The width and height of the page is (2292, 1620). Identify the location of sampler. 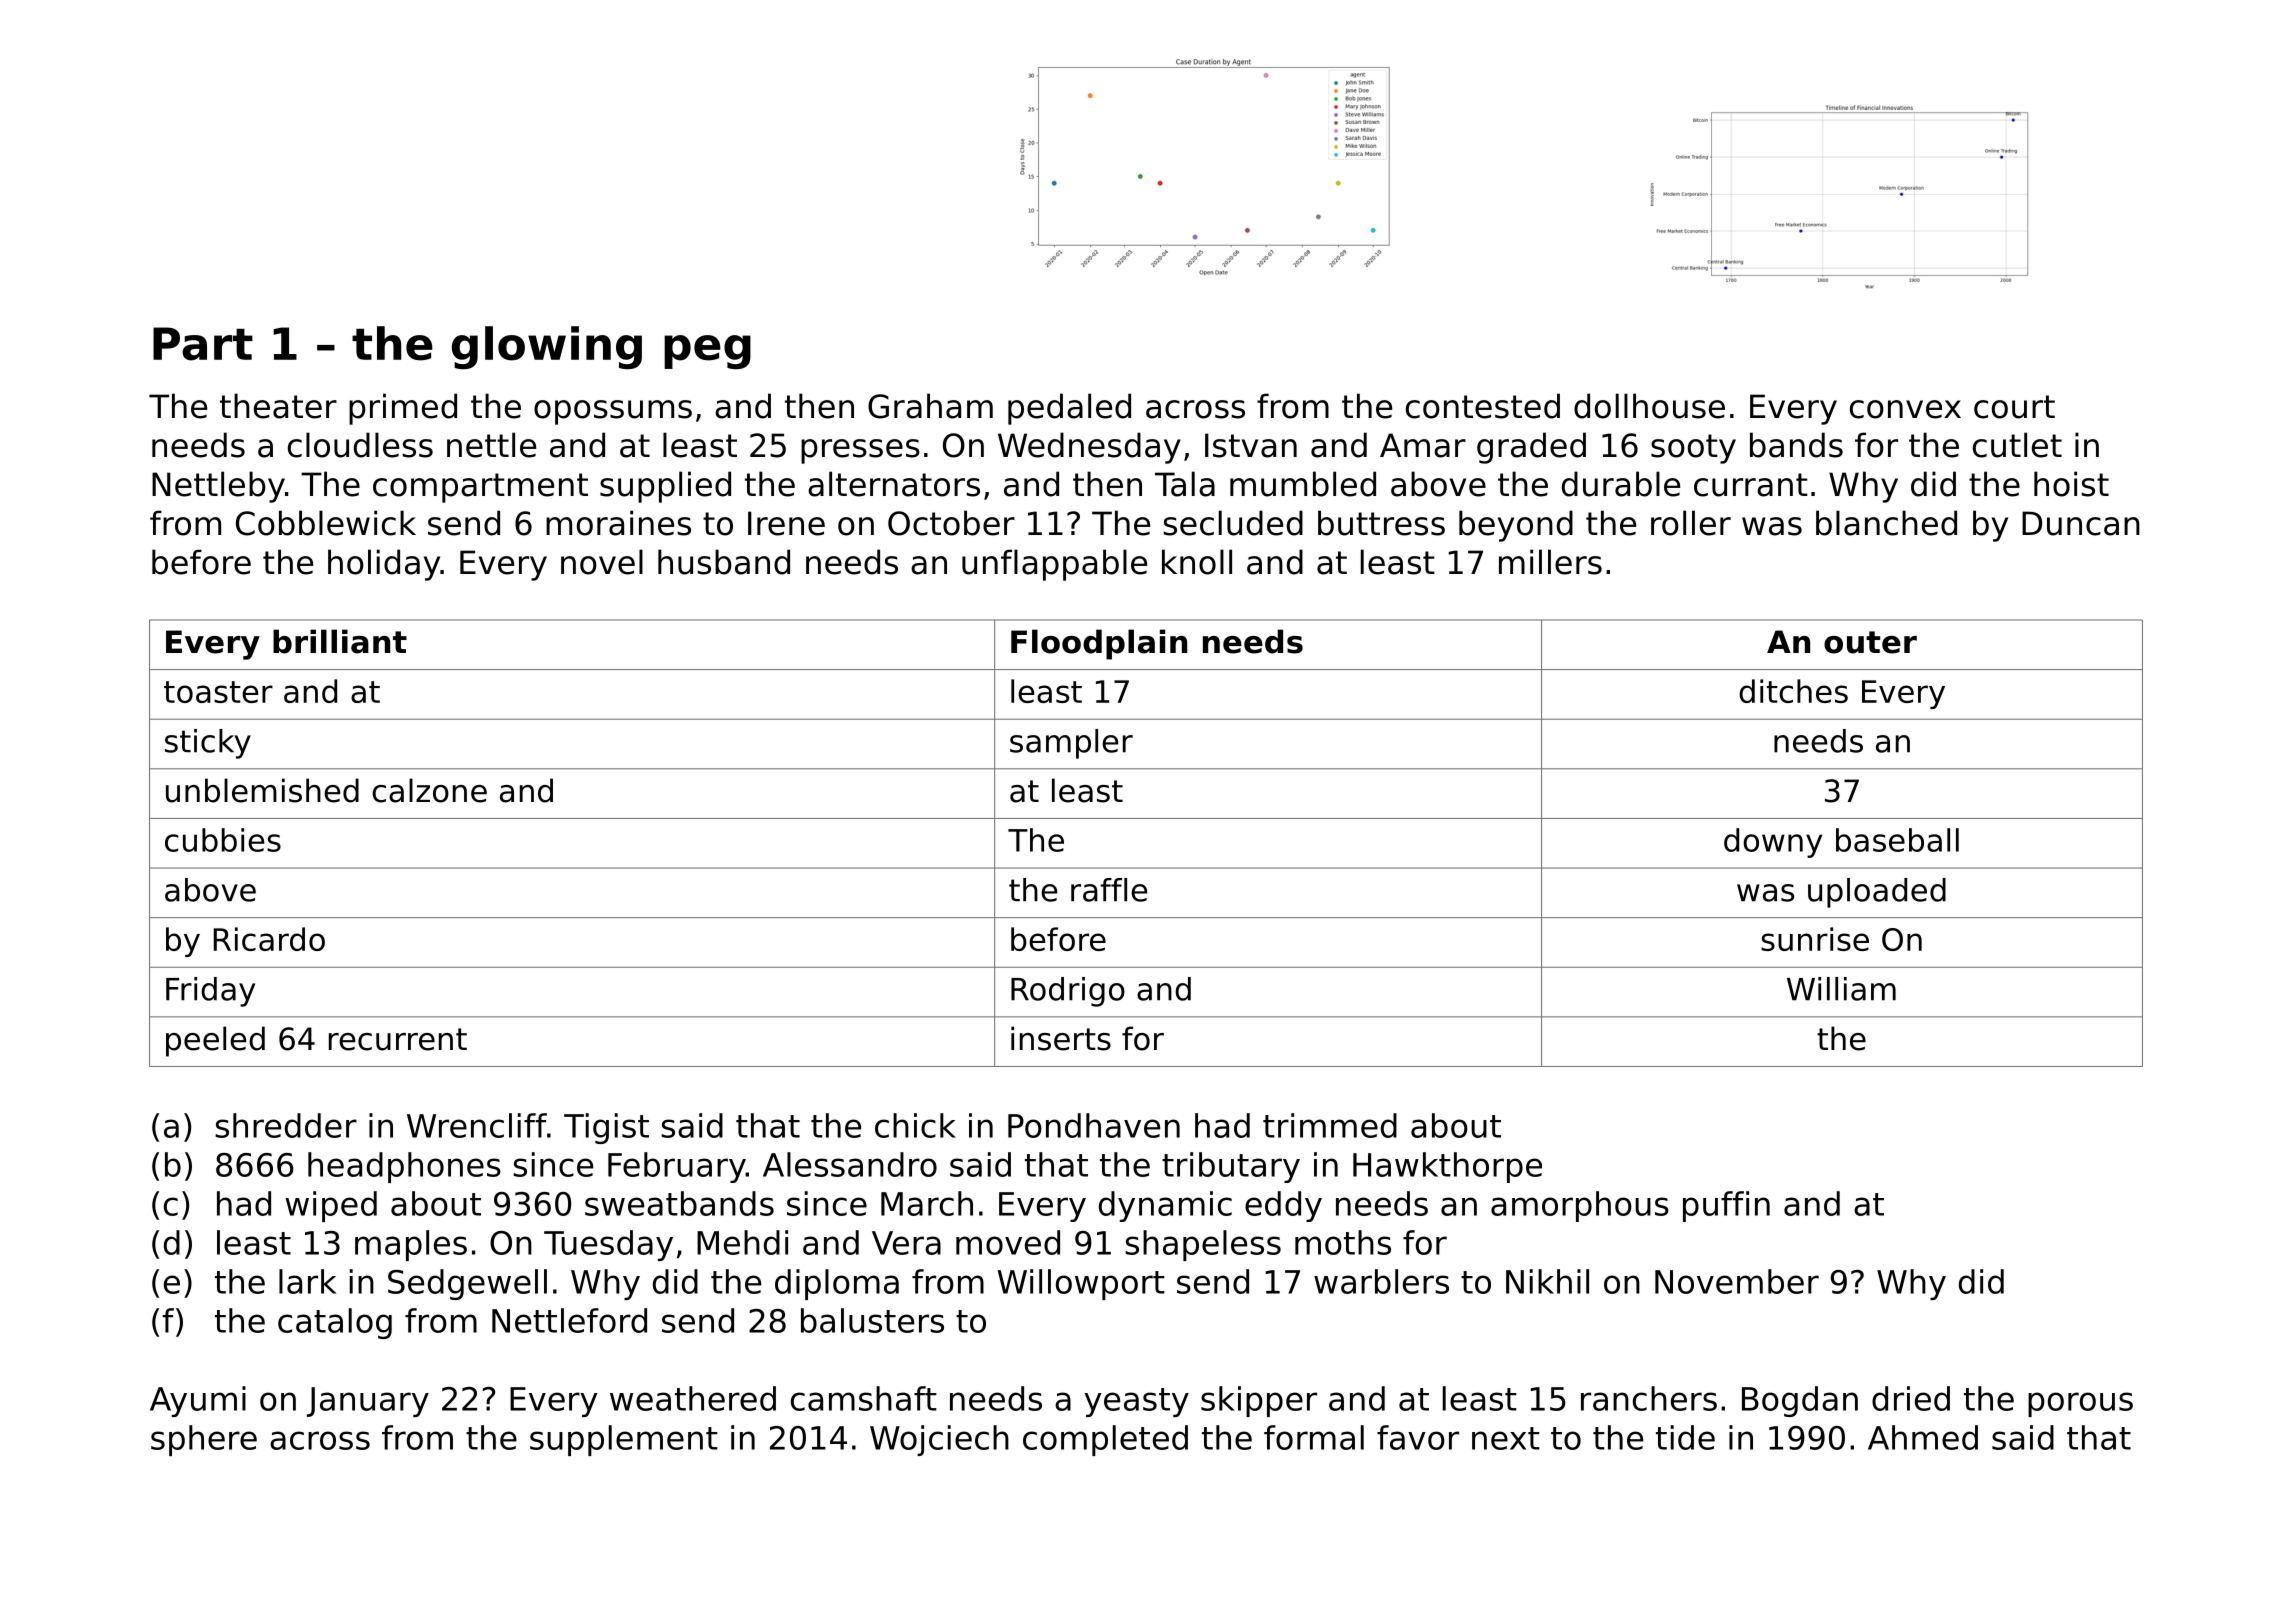
(1071, 744).
